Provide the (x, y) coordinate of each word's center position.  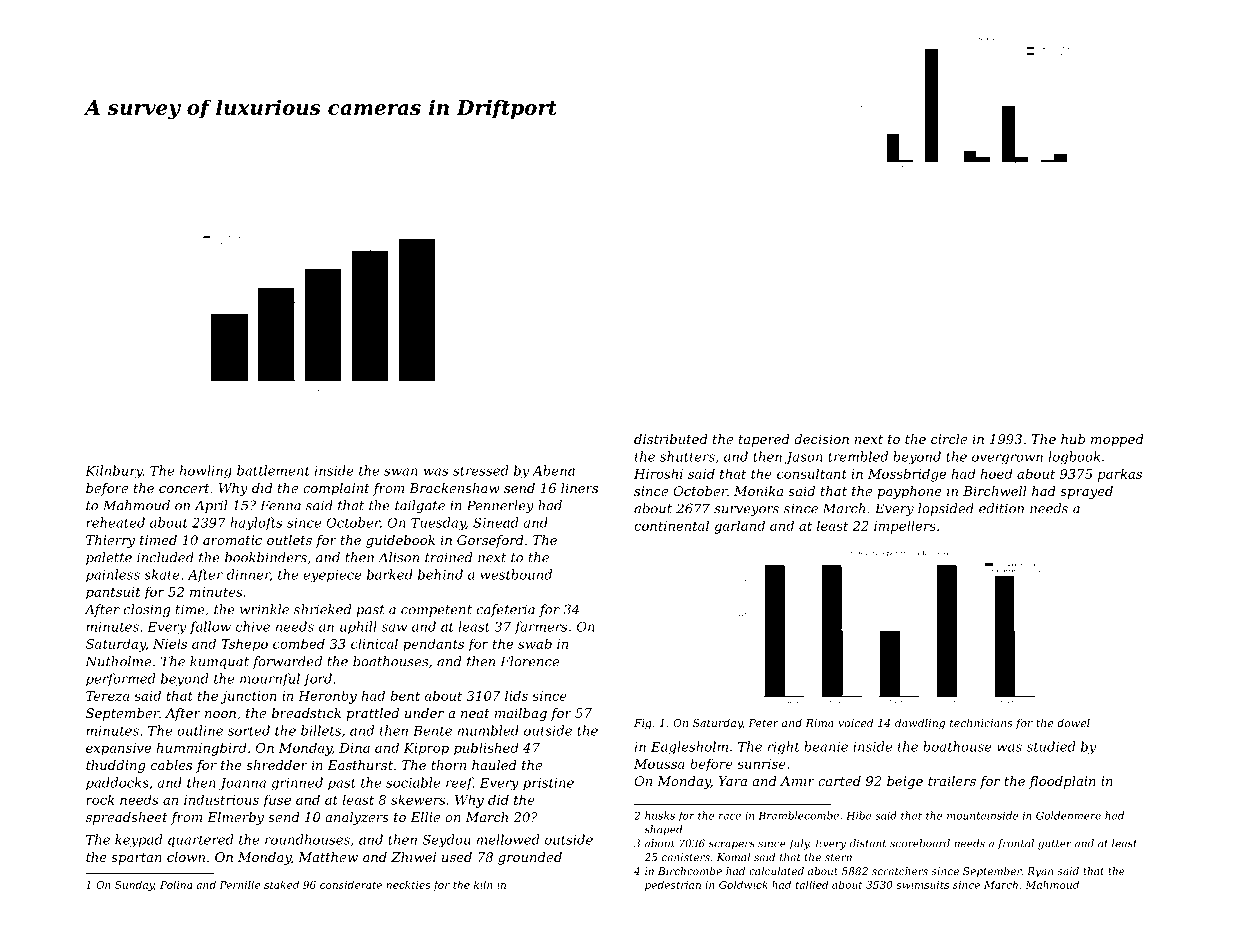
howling (206, 472)
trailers (952, 781)
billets (321, 730)
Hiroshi (658, 473)
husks (660, 815)
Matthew (328, 857)
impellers (905, 527)
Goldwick (743, 884)
